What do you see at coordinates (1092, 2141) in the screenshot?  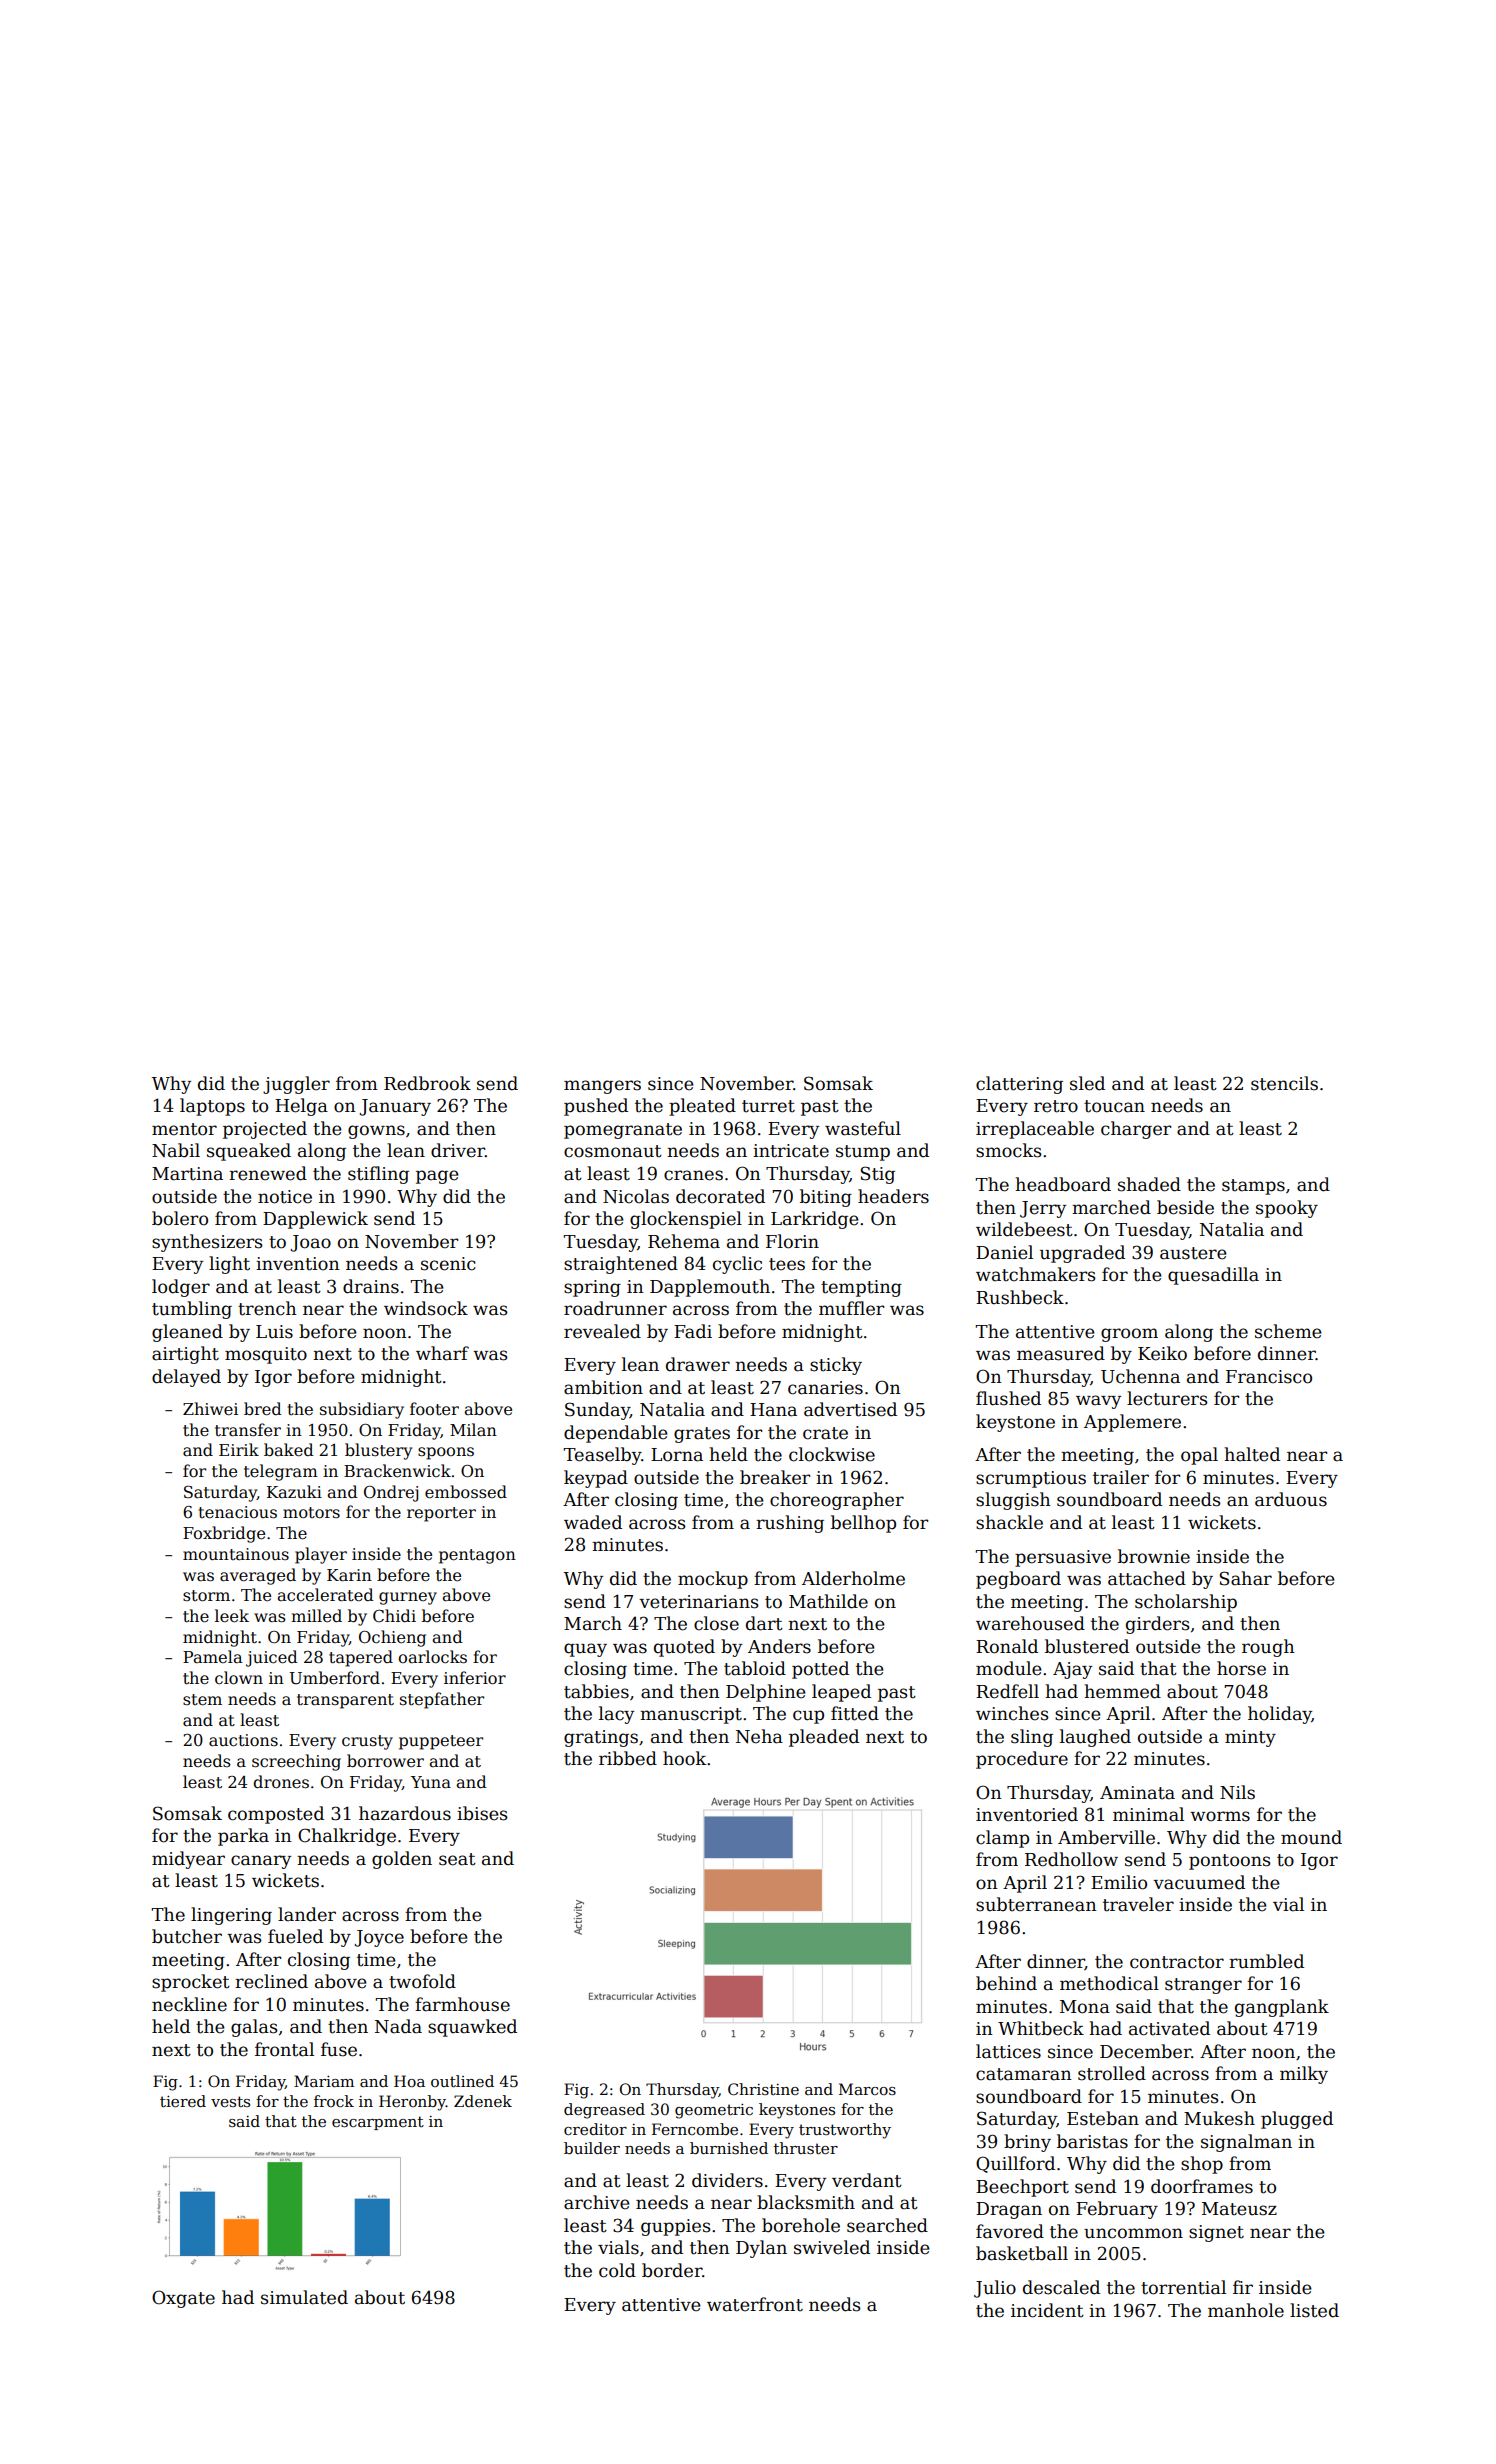 I see `baristas` at bounding box center [1092, 2141].
